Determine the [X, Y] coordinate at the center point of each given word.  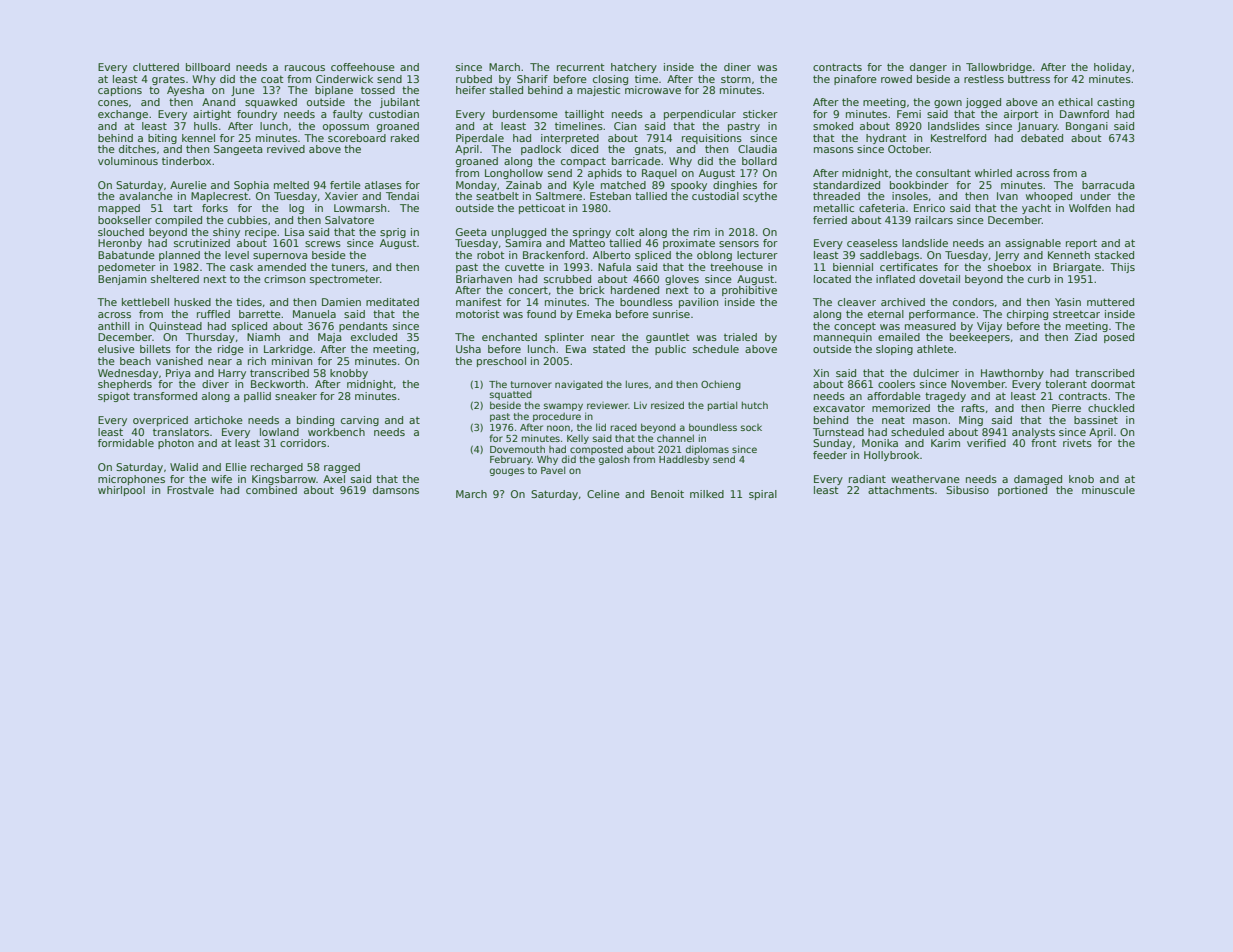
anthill [114, 326]
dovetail [939, 279]
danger [928, 68]
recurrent [580, 67]
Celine [603, 494]
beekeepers [980, 338]
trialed [740, 337]
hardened [635, 290]
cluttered [156, 67]
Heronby [120, 244]
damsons [396, 490]
